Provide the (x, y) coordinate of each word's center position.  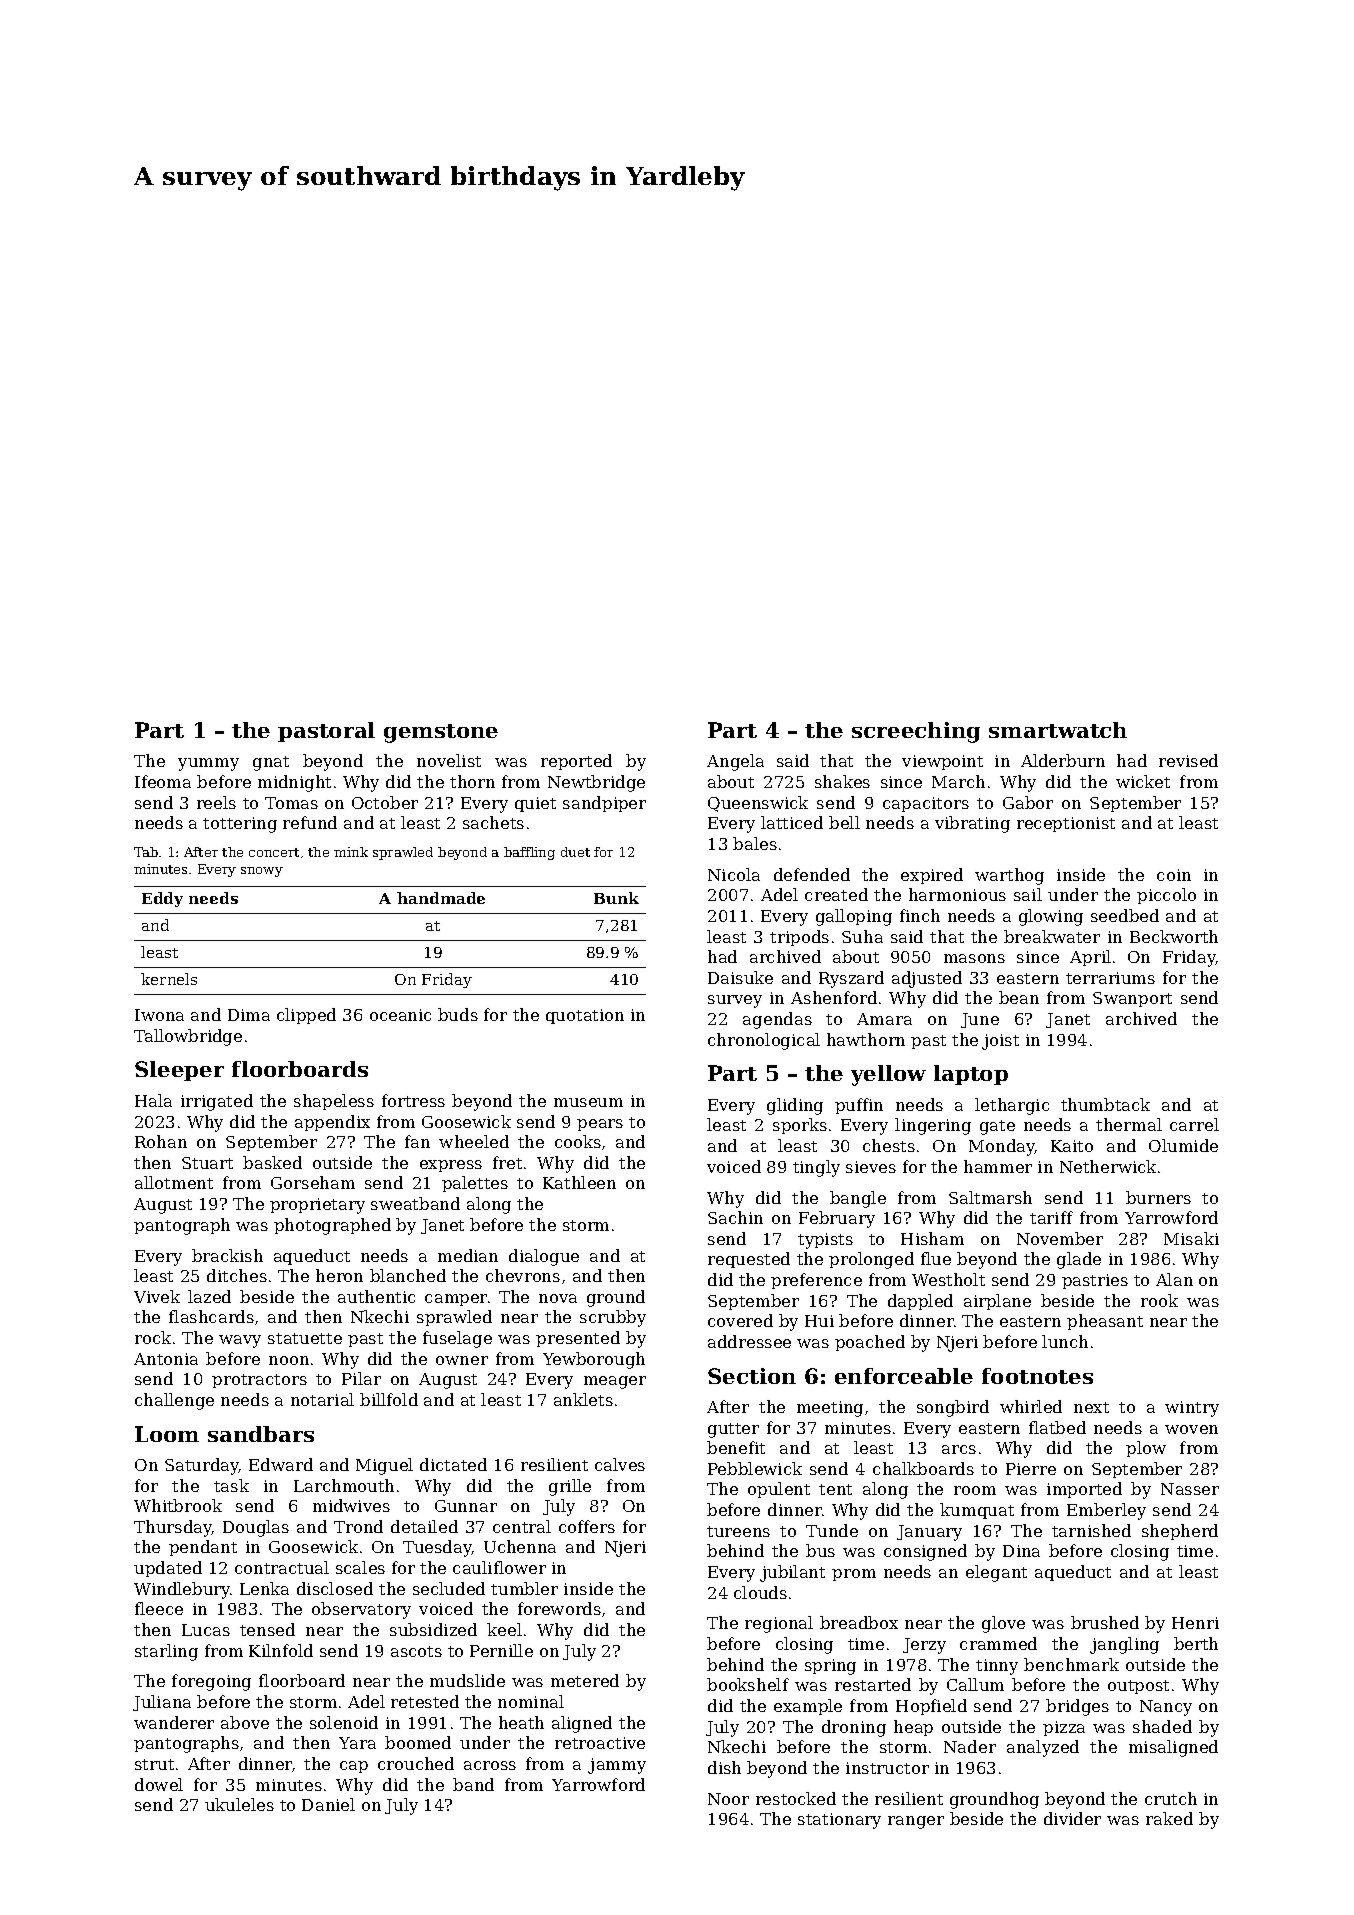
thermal (1129, 1124)
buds (458, 1014)
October (385, 802)
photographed (332, 1226)
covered (740, 1320)
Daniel (328, 1804)
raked (1169, 1818)
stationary (839, 1821)
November (1060, 1238)
